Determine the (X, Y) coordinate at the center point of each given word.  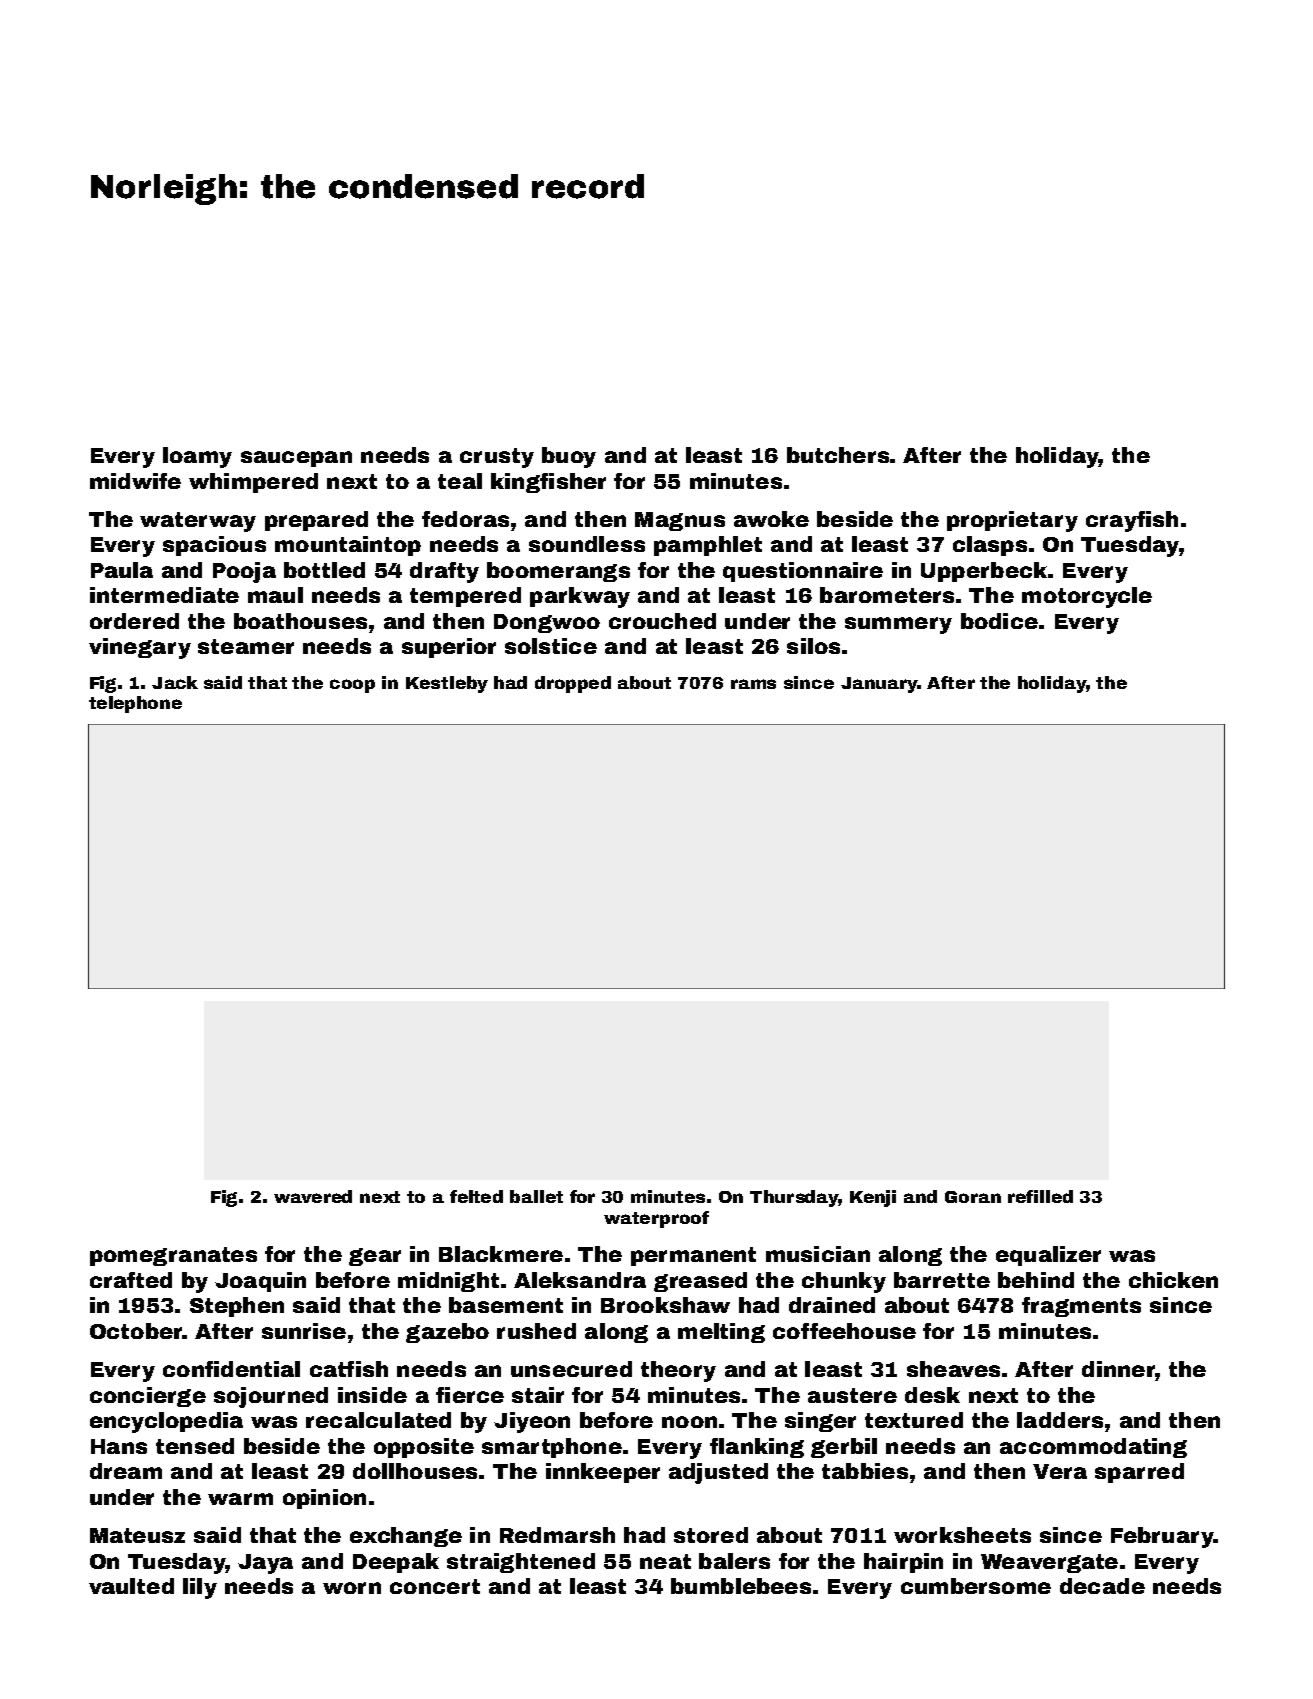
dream (126, 1471)
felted (476, 1196)
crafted (131, 1280)
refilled (1040, 1196)
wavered (313, 1196)
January (879, 685)
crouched (662, 621)
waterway (198, 522)
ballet (536, 1196)
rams (753, 684)
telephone (135, 704)
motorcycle (1087, 597)
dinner (1118, 1369)
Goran (973, 1197)
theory (678, 1371)
